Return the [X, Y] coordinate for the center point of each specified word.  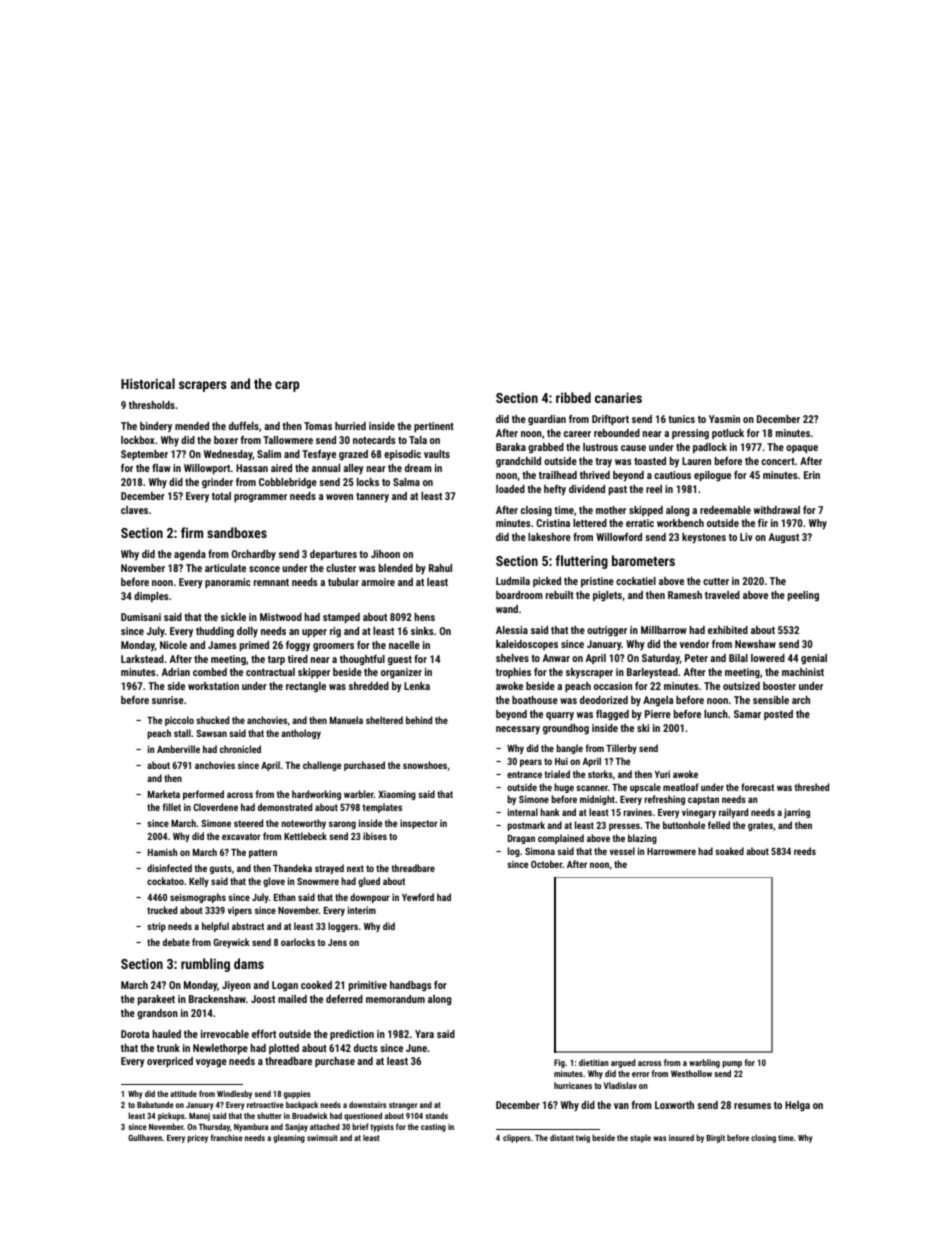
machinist [803, 672]
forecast [757, 787]
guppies [297, 1094]
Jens [337, 942]
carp [287, 386]
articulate [225, 568]
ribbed [573, 397]
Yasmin [724, 419]
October [546, 864]
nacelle [404, 645]
